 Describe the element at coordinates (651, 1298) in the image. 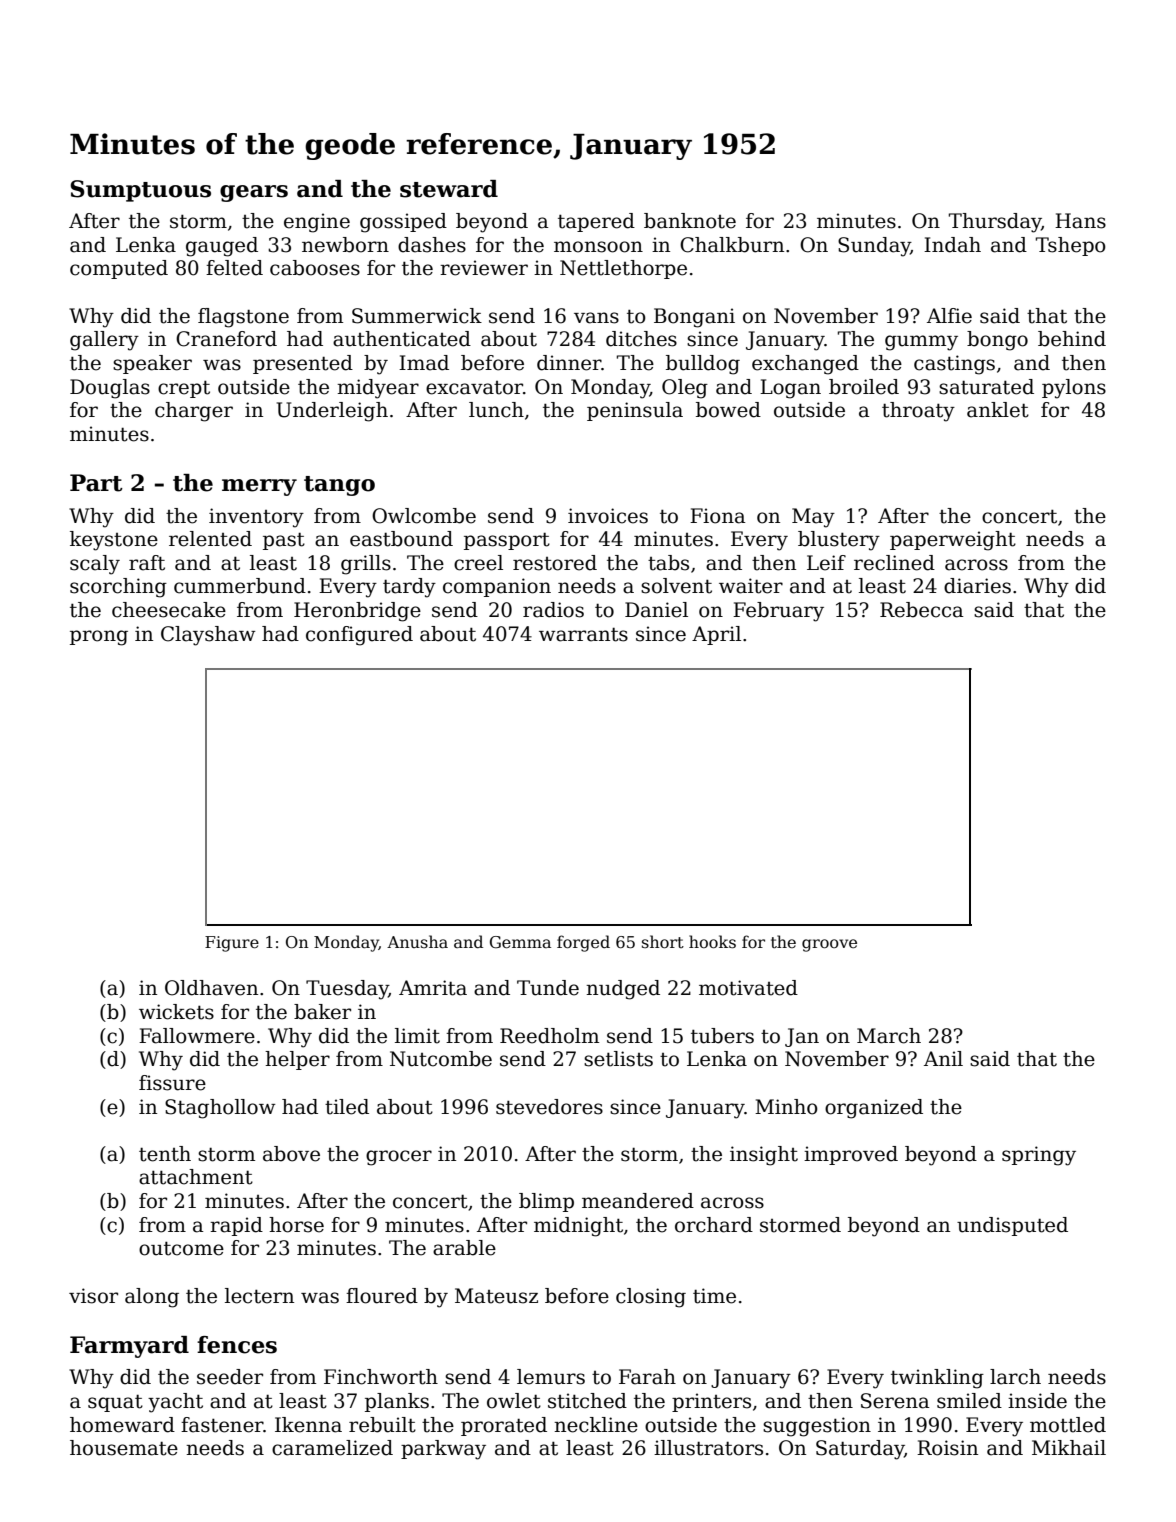

I see `closing` at that location.
